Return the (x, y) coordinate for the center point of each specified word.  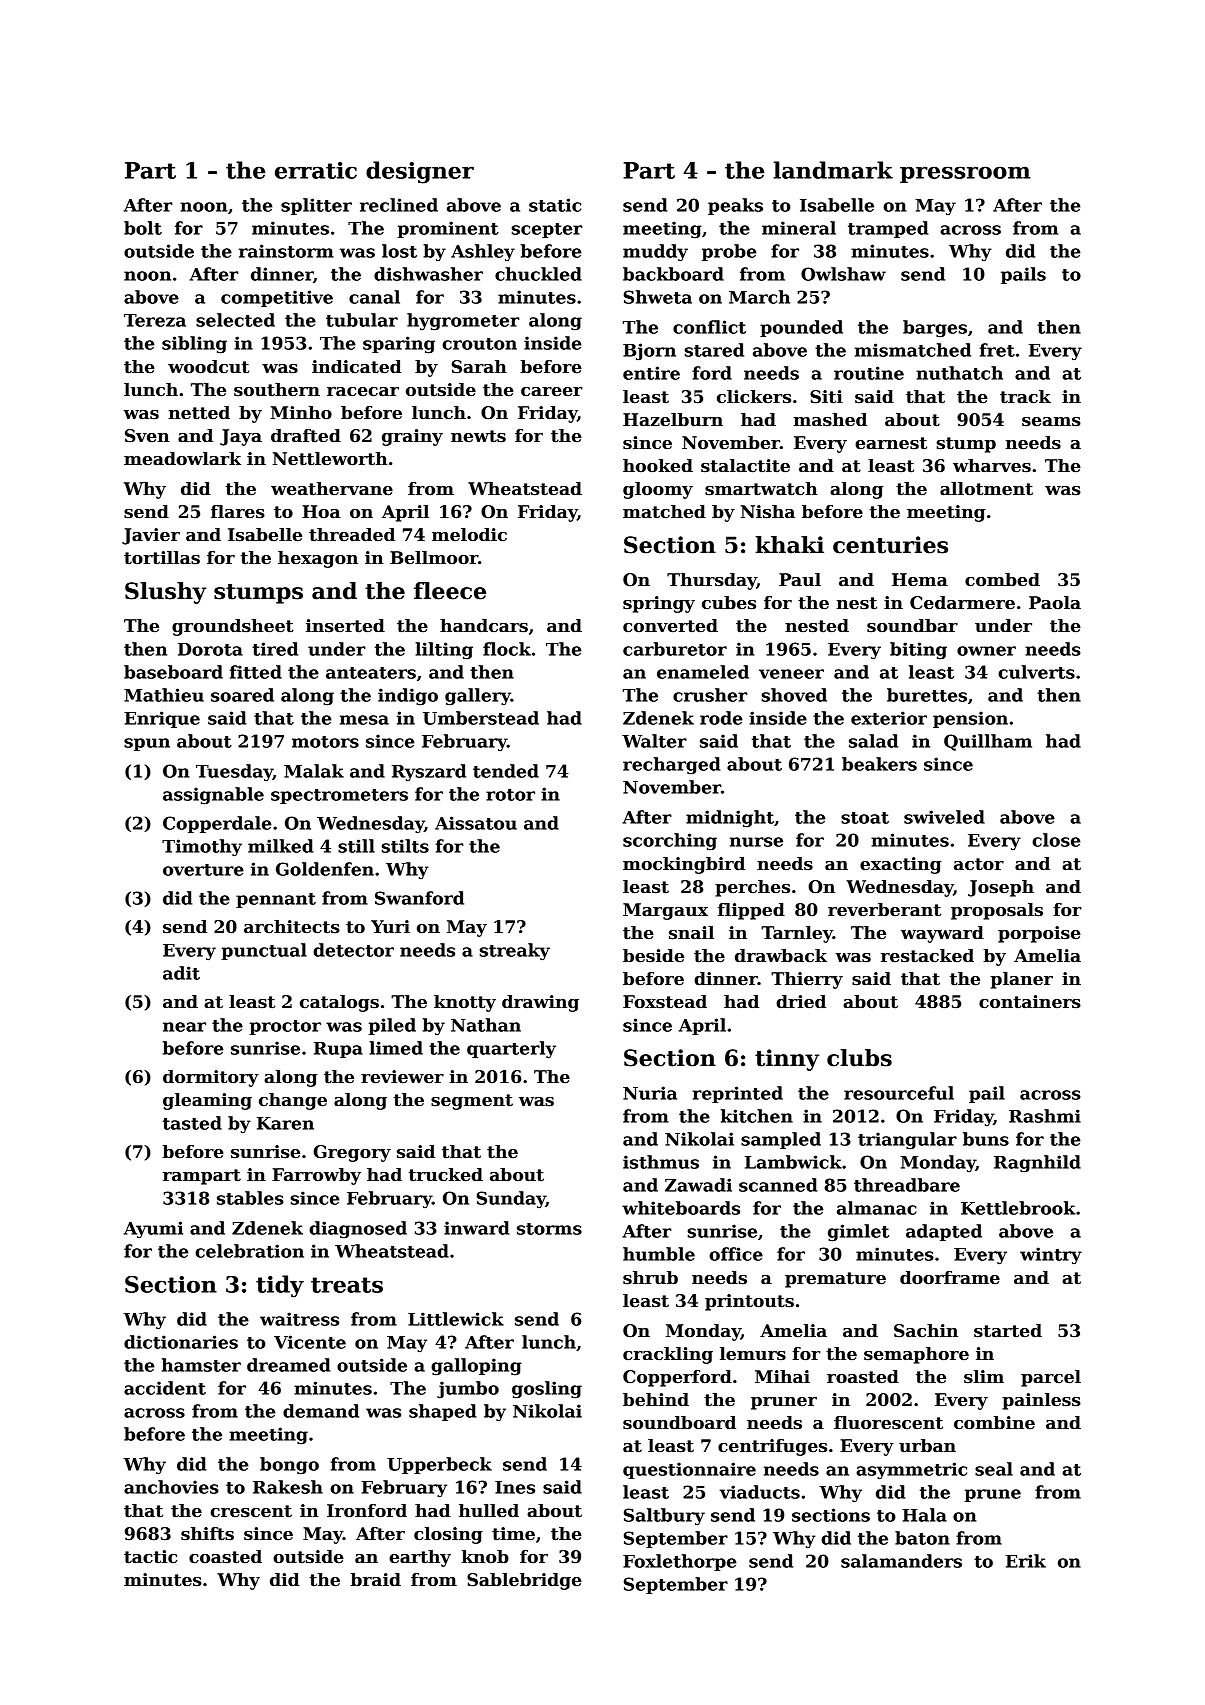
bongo (289, 1466)
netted (199, 413)
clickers (754, 397)
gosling (547, 1390)
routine (869, 373)
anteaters (371, 673)
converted (670, 626)
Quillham (988, 742)
